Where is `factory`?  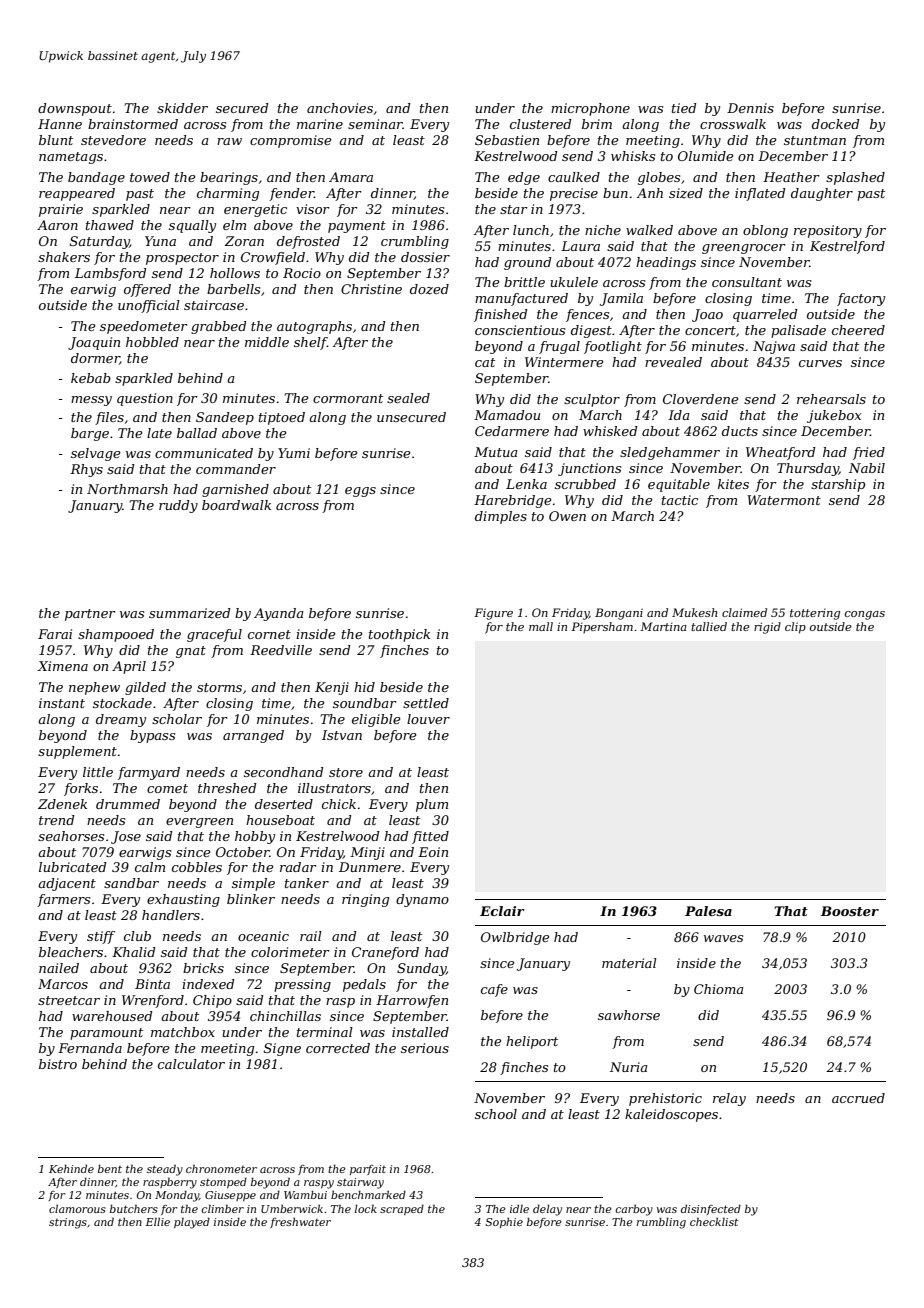 factory is located at coordinates (861, 299).
